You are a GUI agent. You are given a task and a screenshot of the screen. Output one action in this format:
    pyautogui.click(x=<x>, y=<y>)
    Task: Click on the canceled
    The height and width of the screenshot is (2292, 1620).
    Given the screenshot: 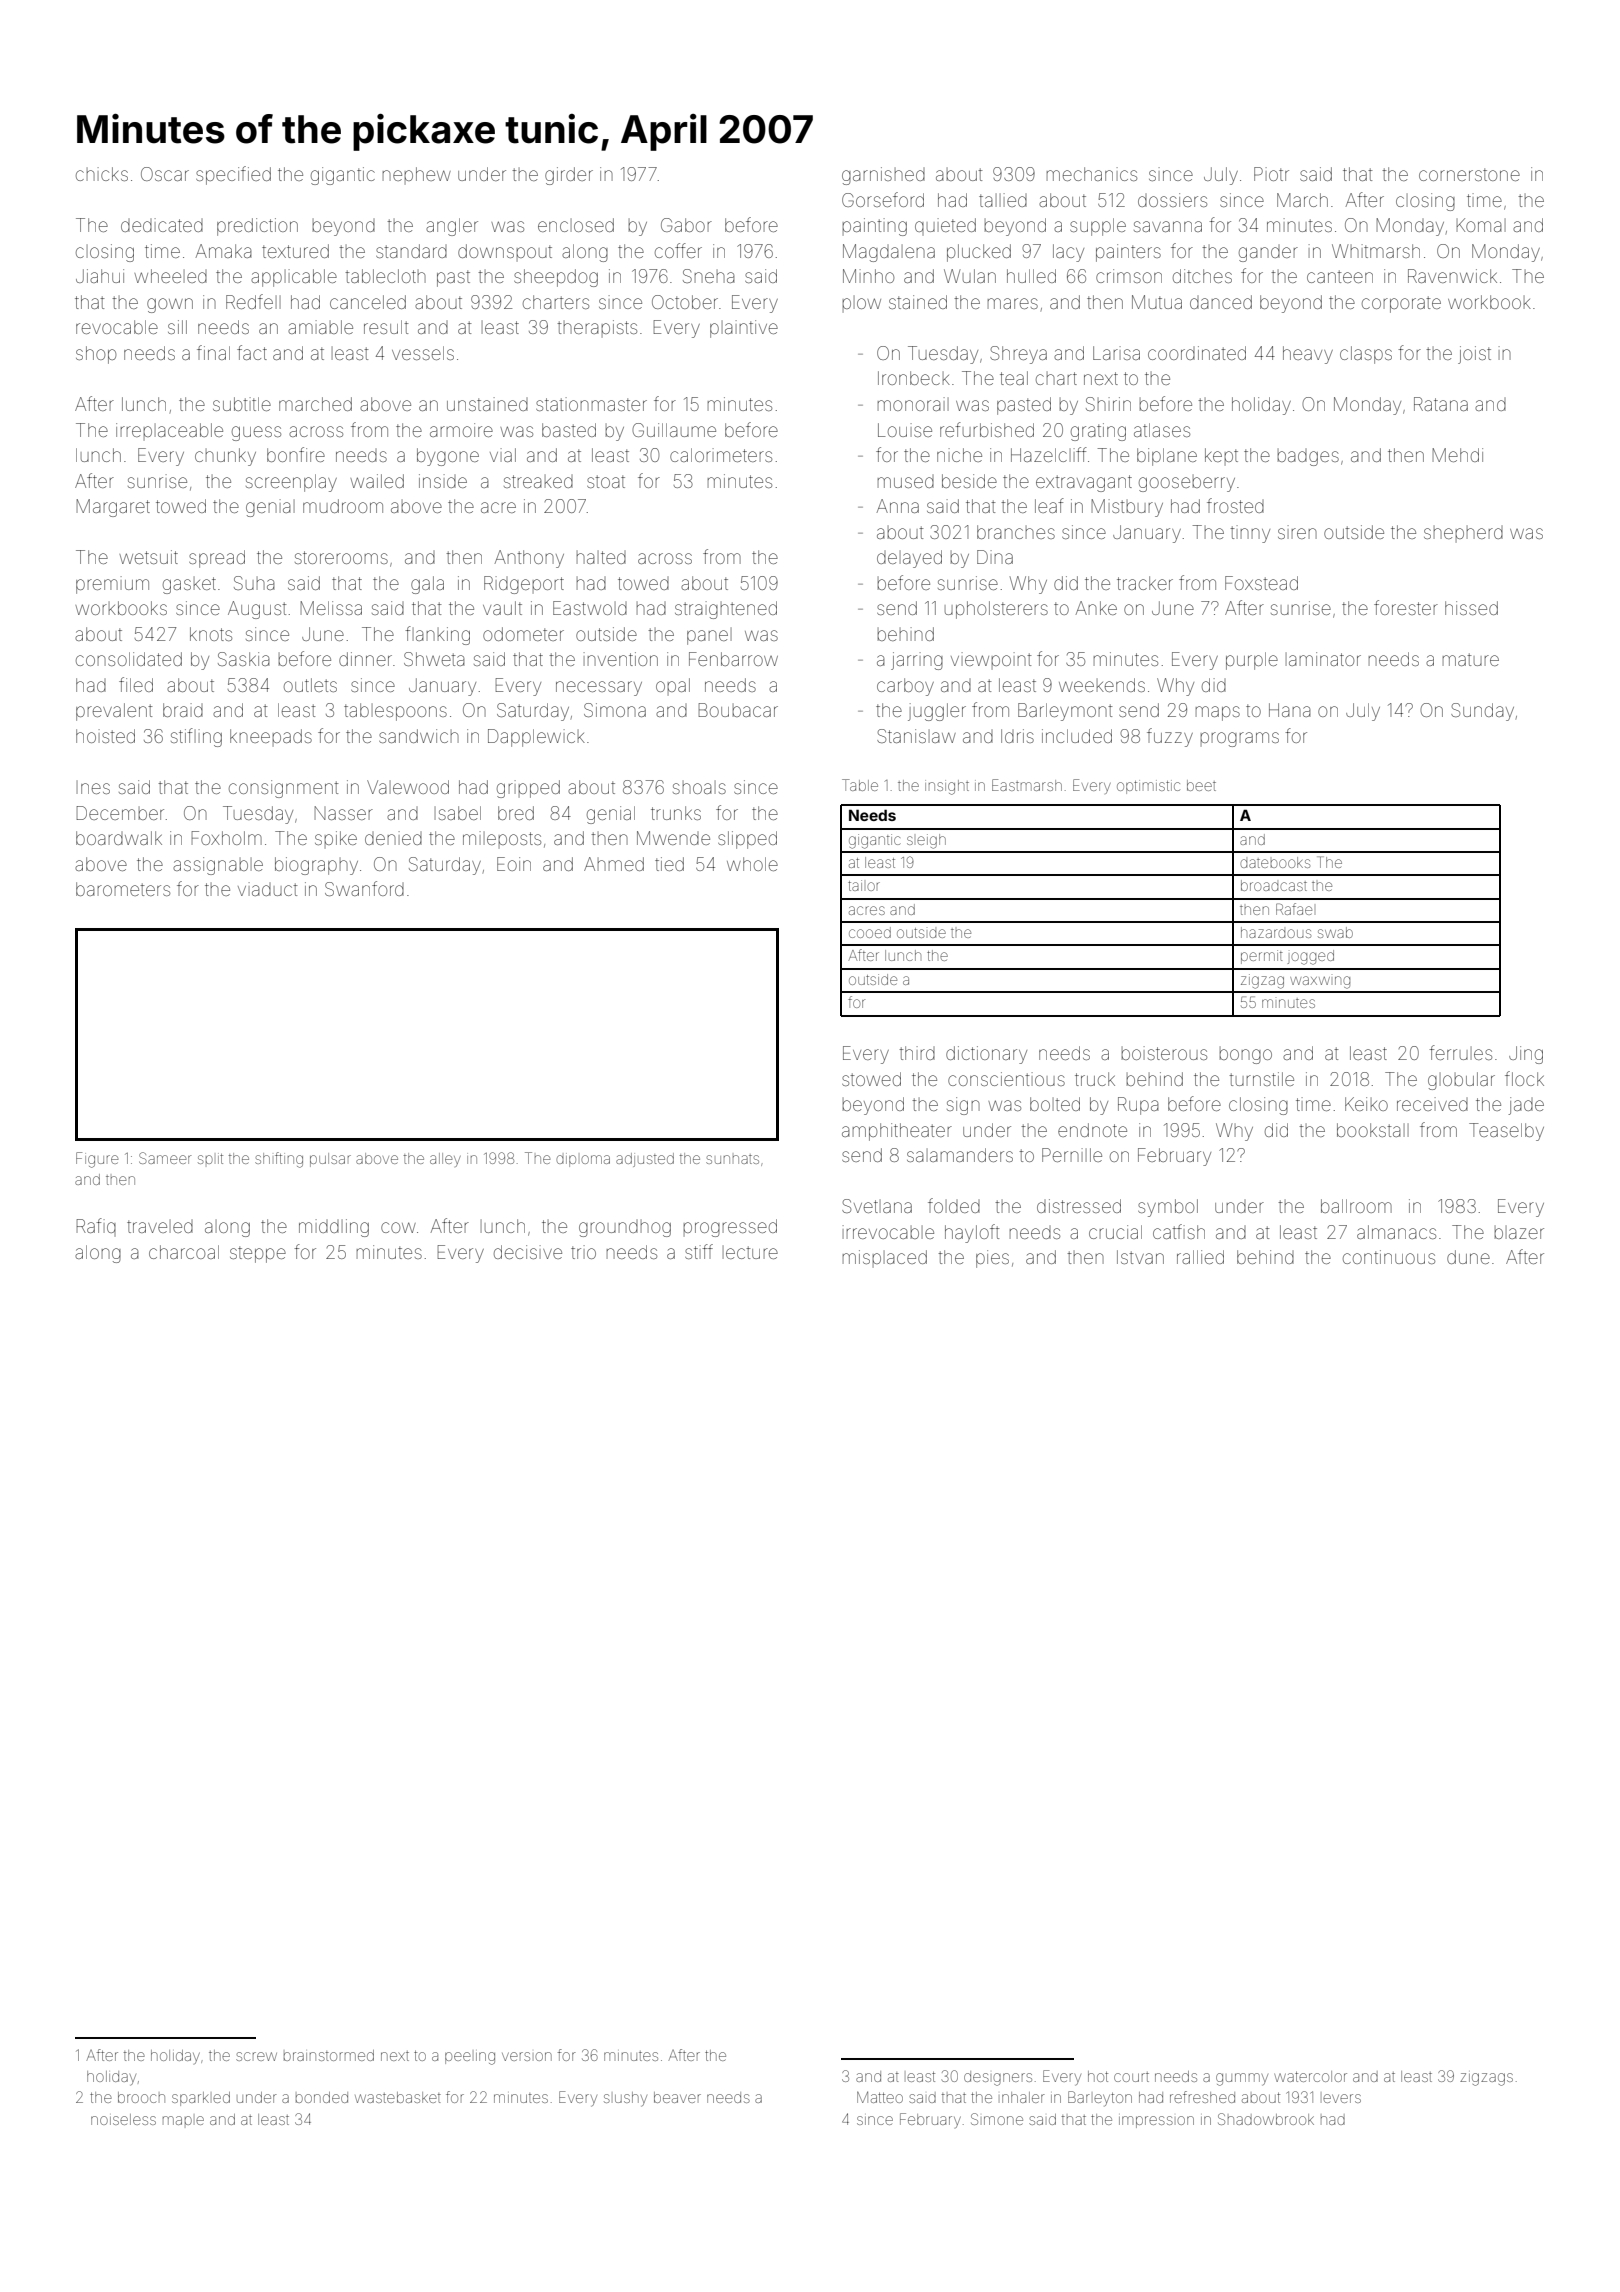 What is the action you would take?
    pyautogui.click(x=368, y=302)
